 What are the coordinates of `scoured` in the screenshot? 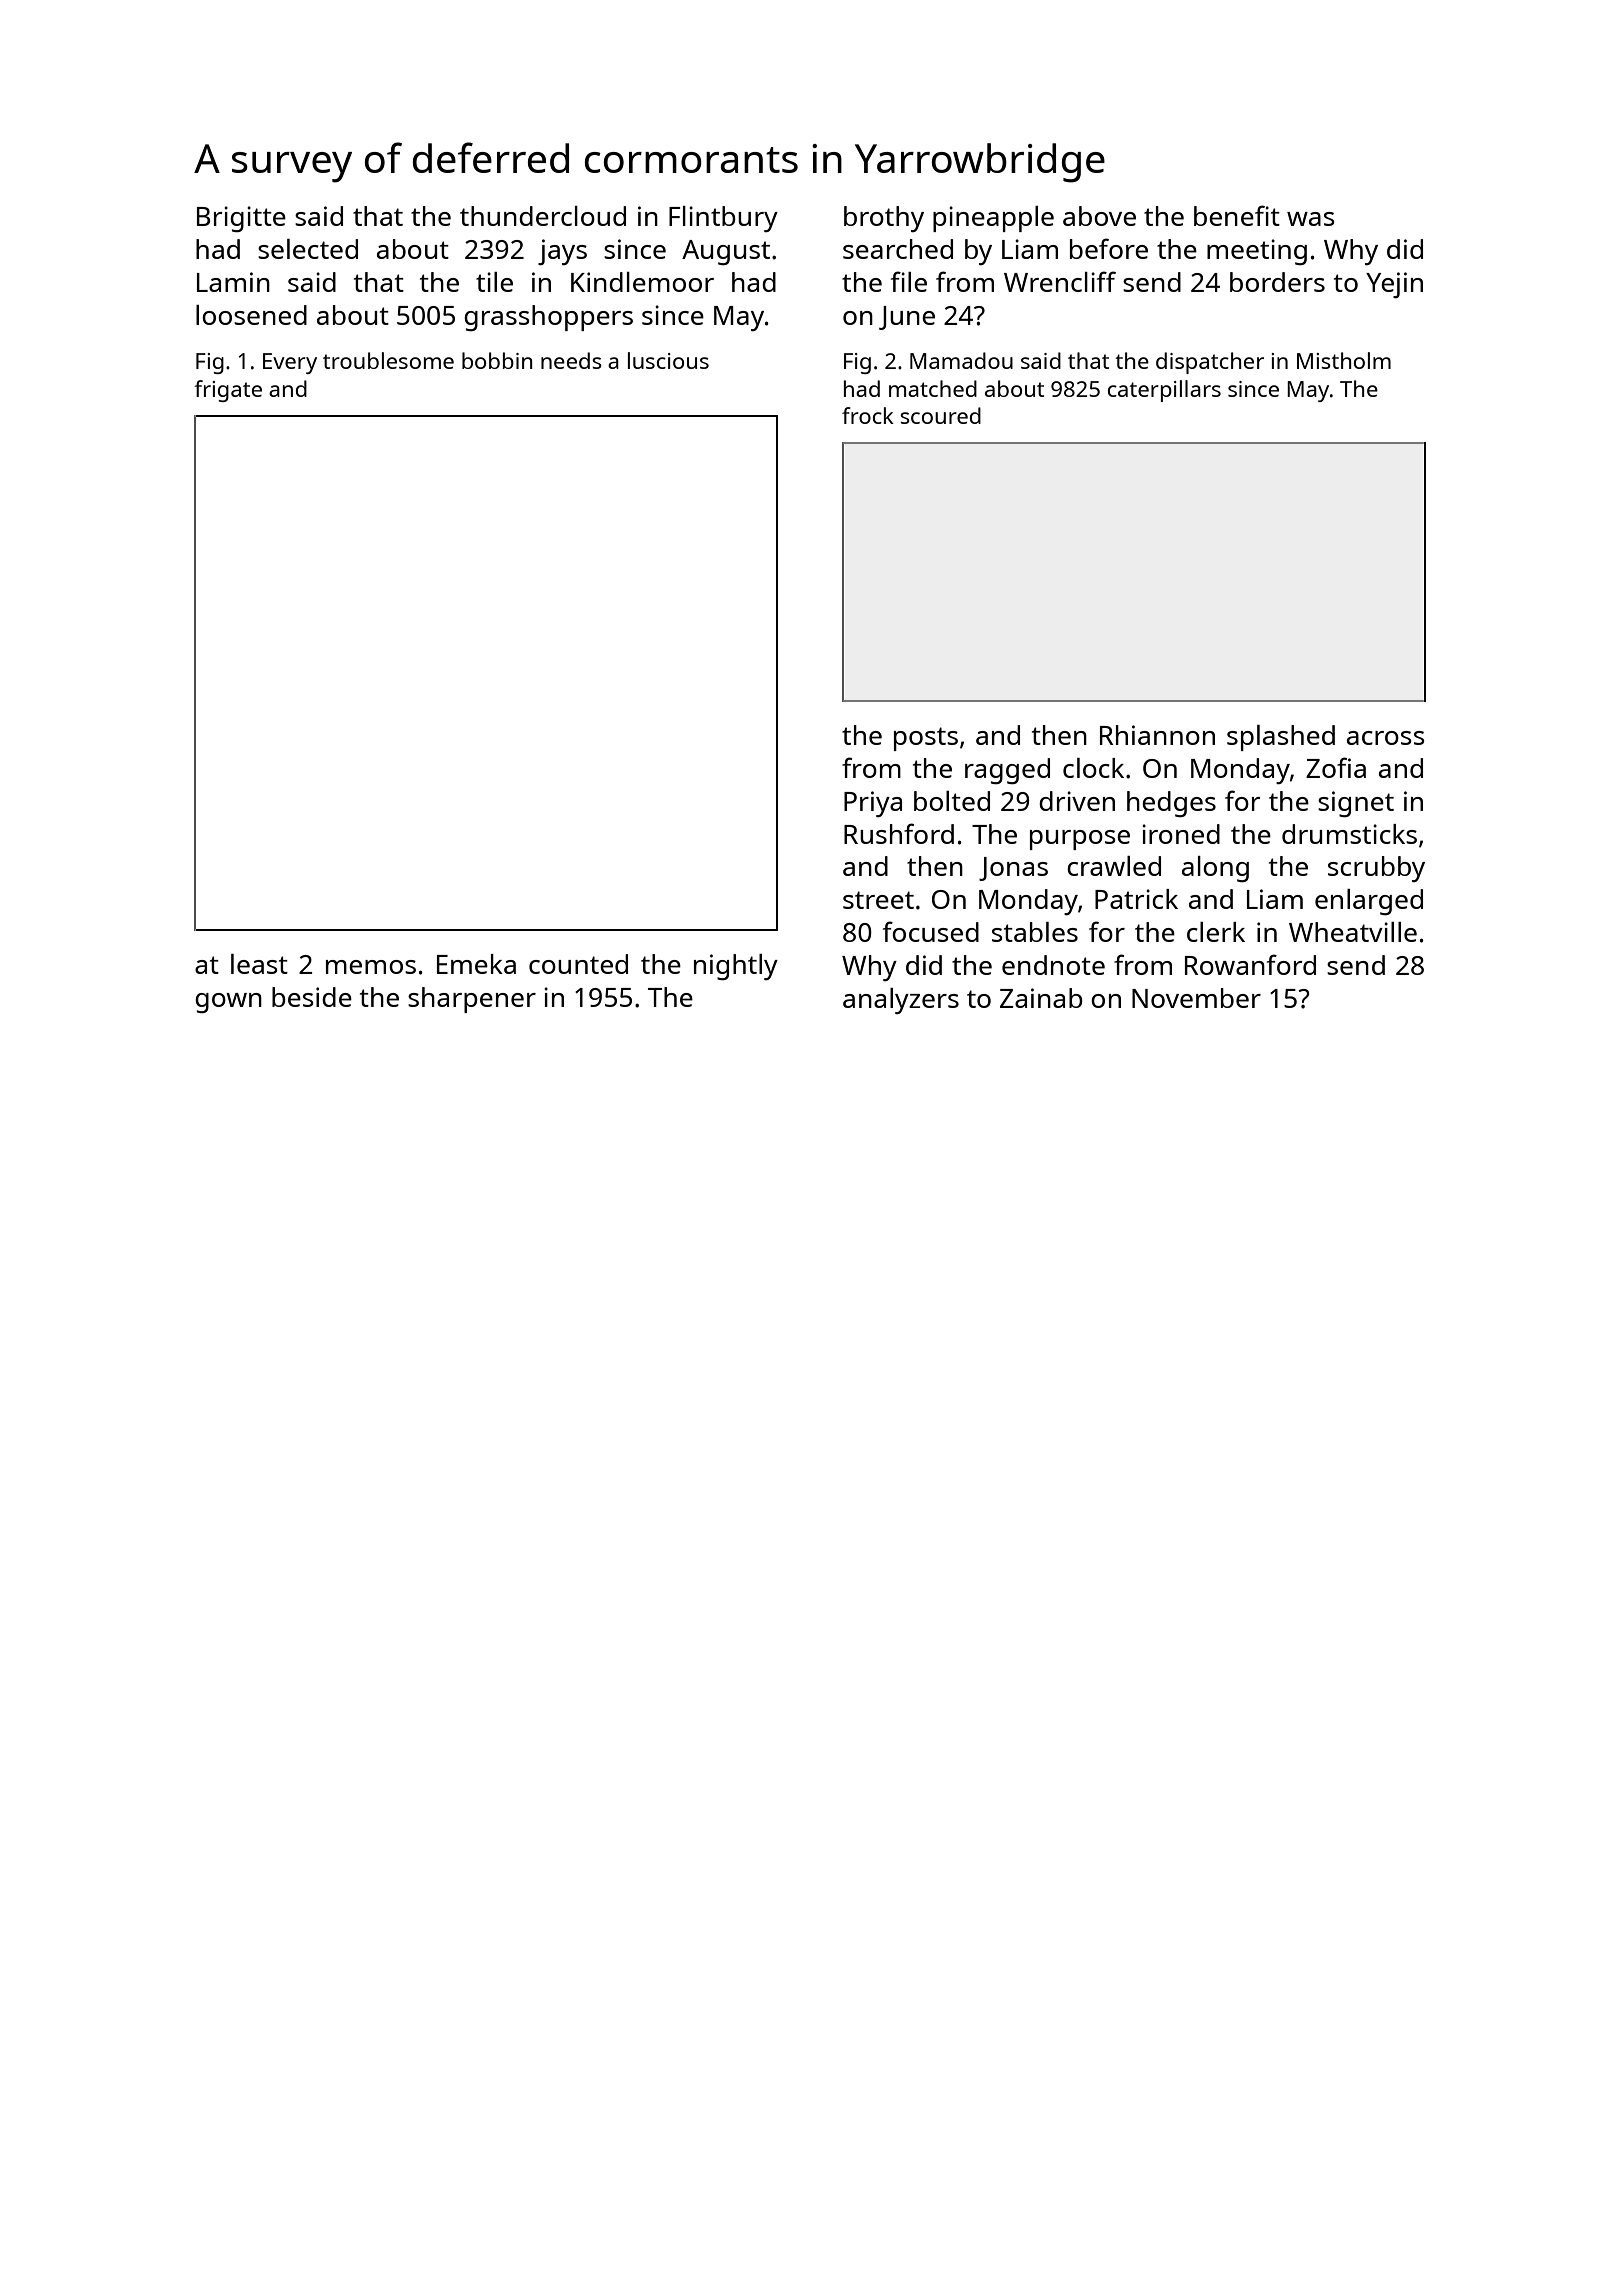 It's located at (940, 415).
